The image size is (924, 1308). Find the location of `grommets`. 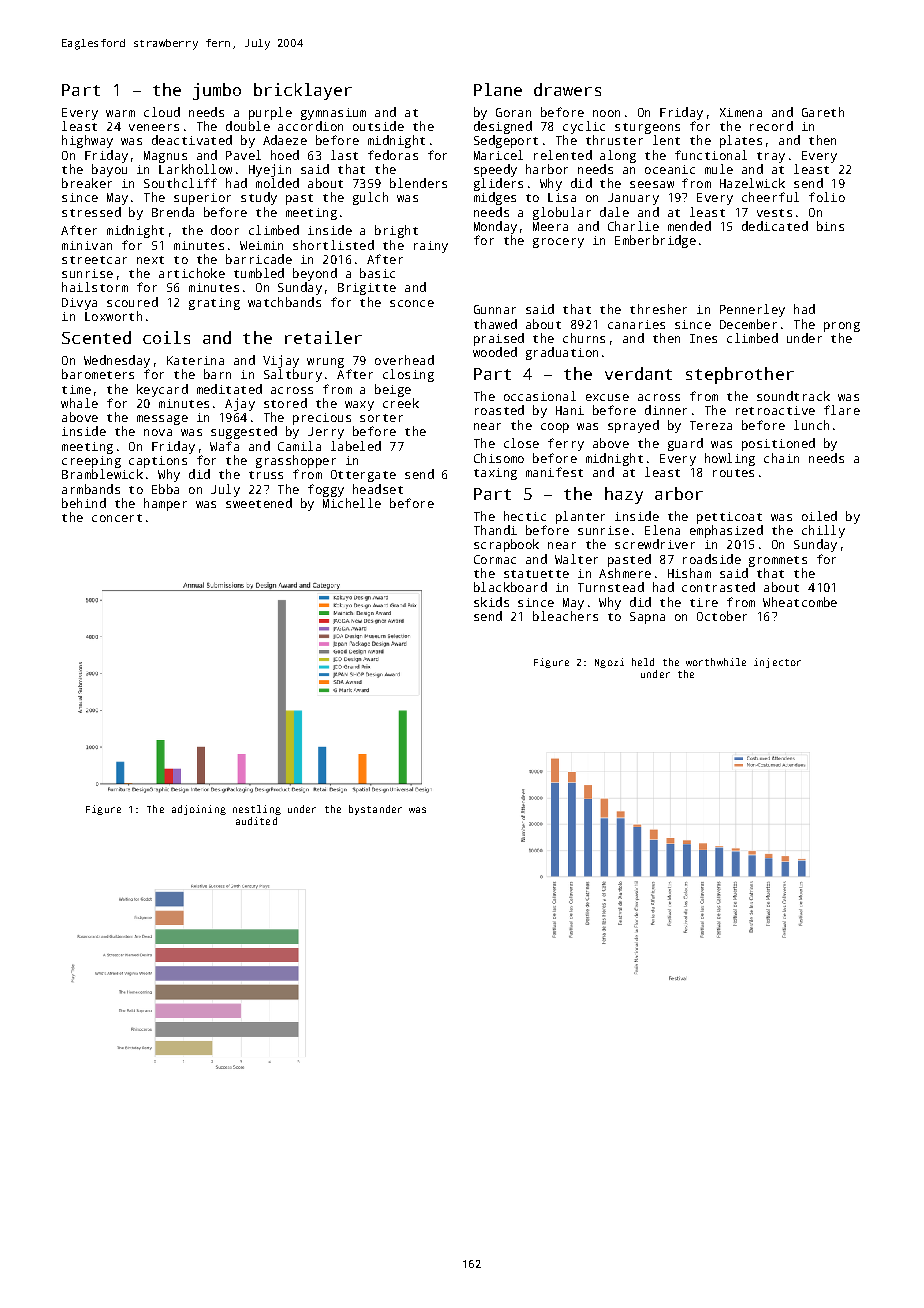

grommets is located at coordinates (778, 561).
